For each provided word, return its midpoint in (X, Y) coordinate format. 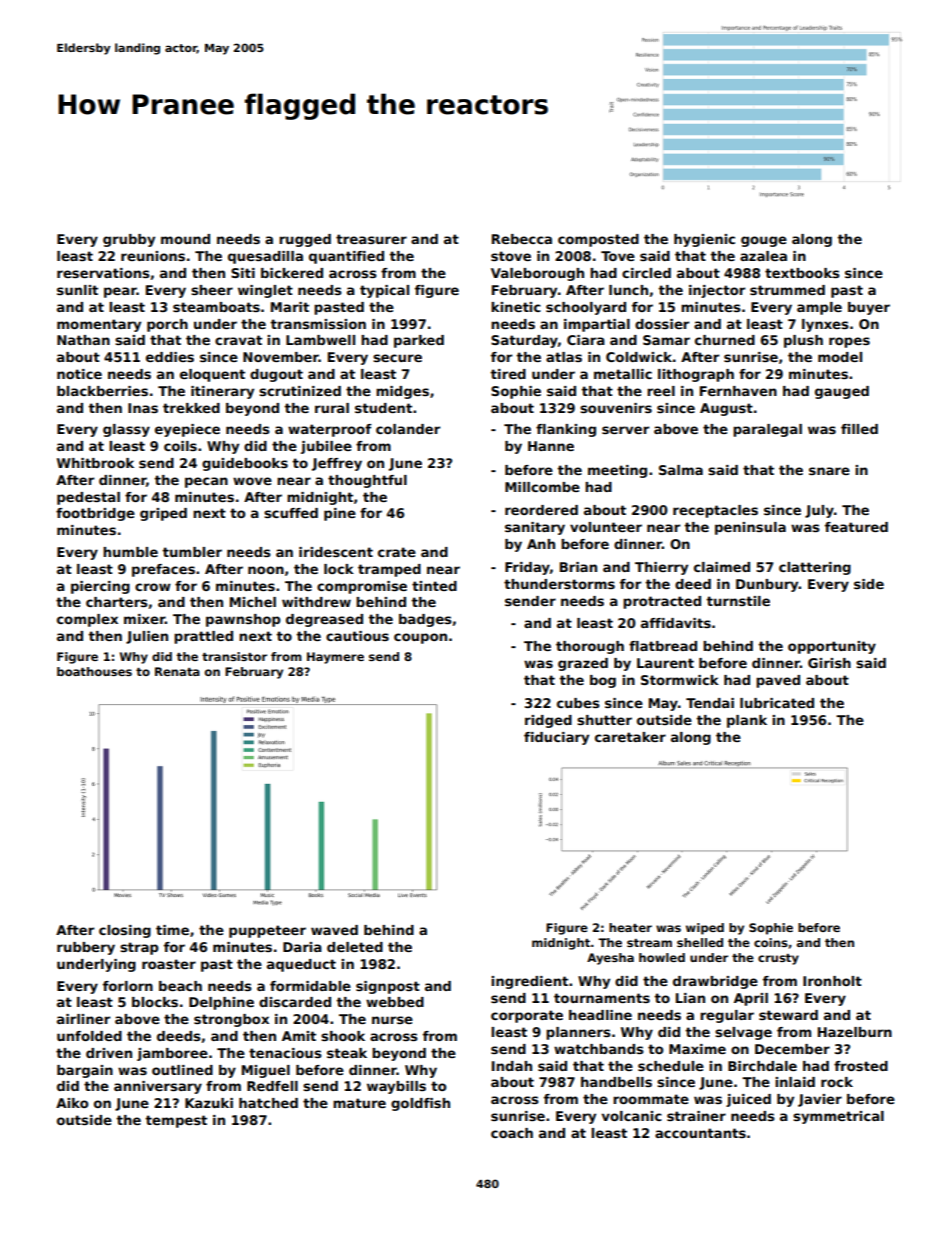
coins (771, 942)
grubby (129, 240)
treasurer (371, 239)
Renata (177, 671)
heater (630, 927)
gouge (764, 241)
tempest (176, 1121)
